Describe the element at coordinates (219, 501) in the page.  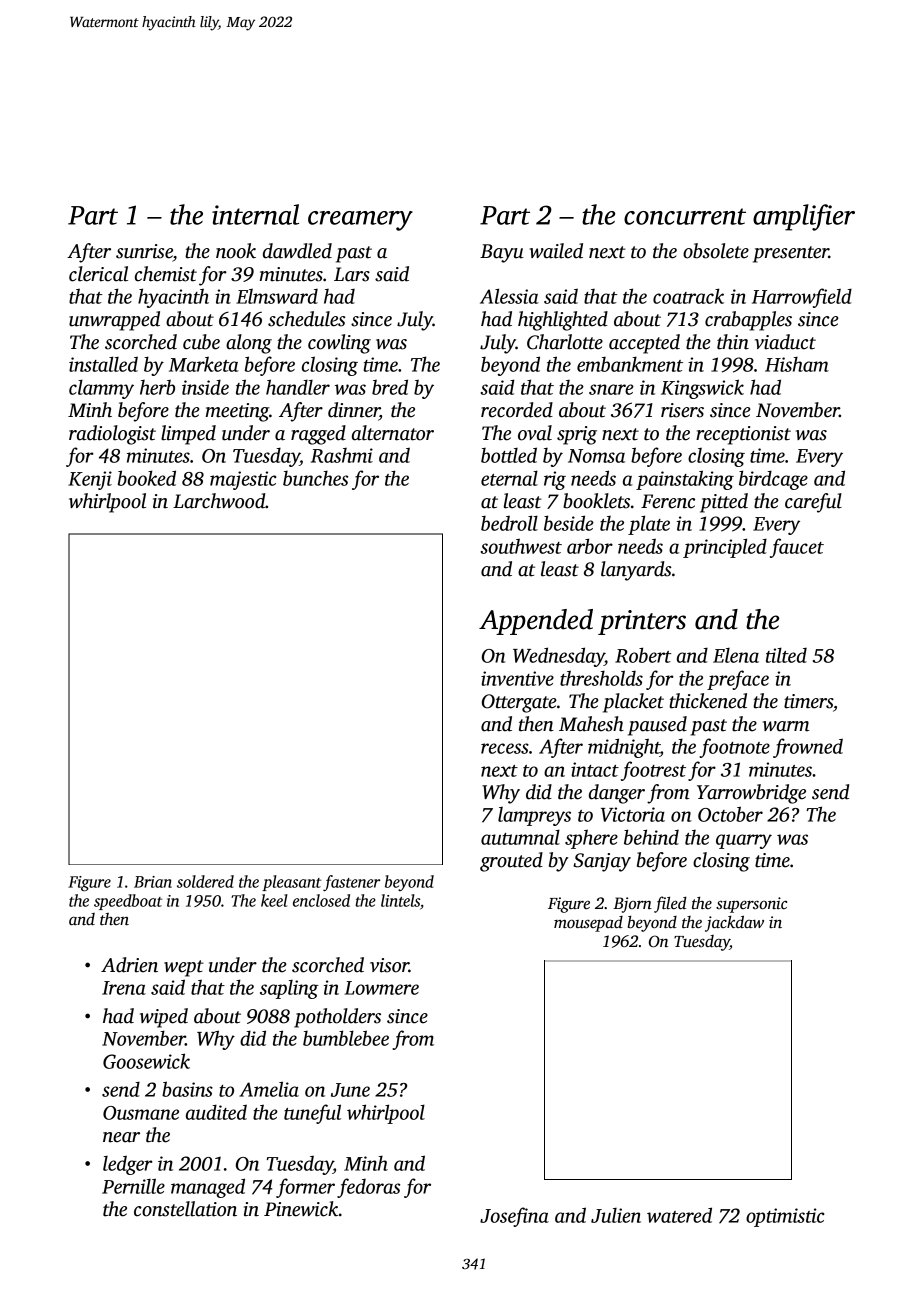
I see `Larchwood` at that location.
